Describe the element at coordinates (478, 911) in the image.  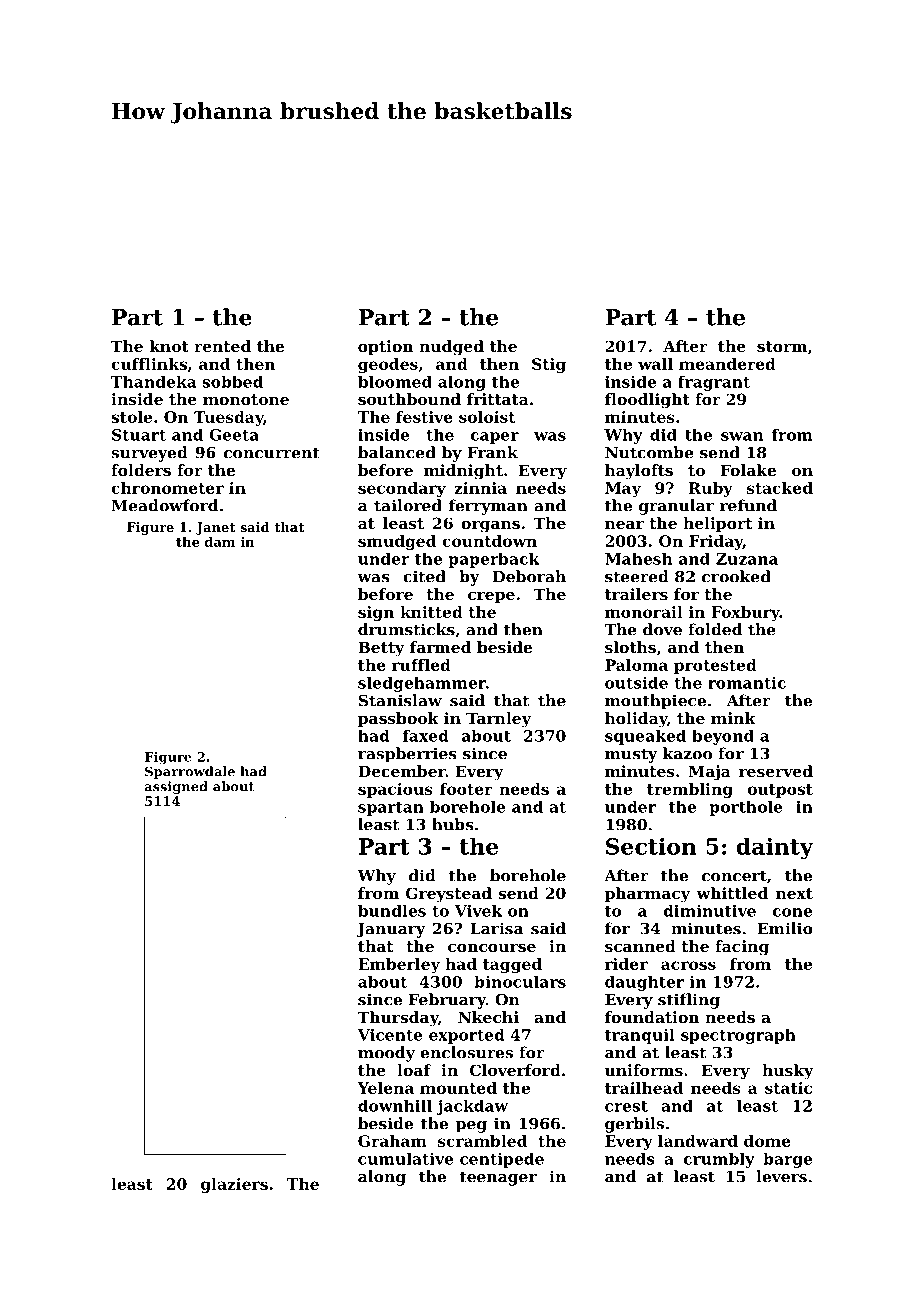
I see `Vivek` at that location.
